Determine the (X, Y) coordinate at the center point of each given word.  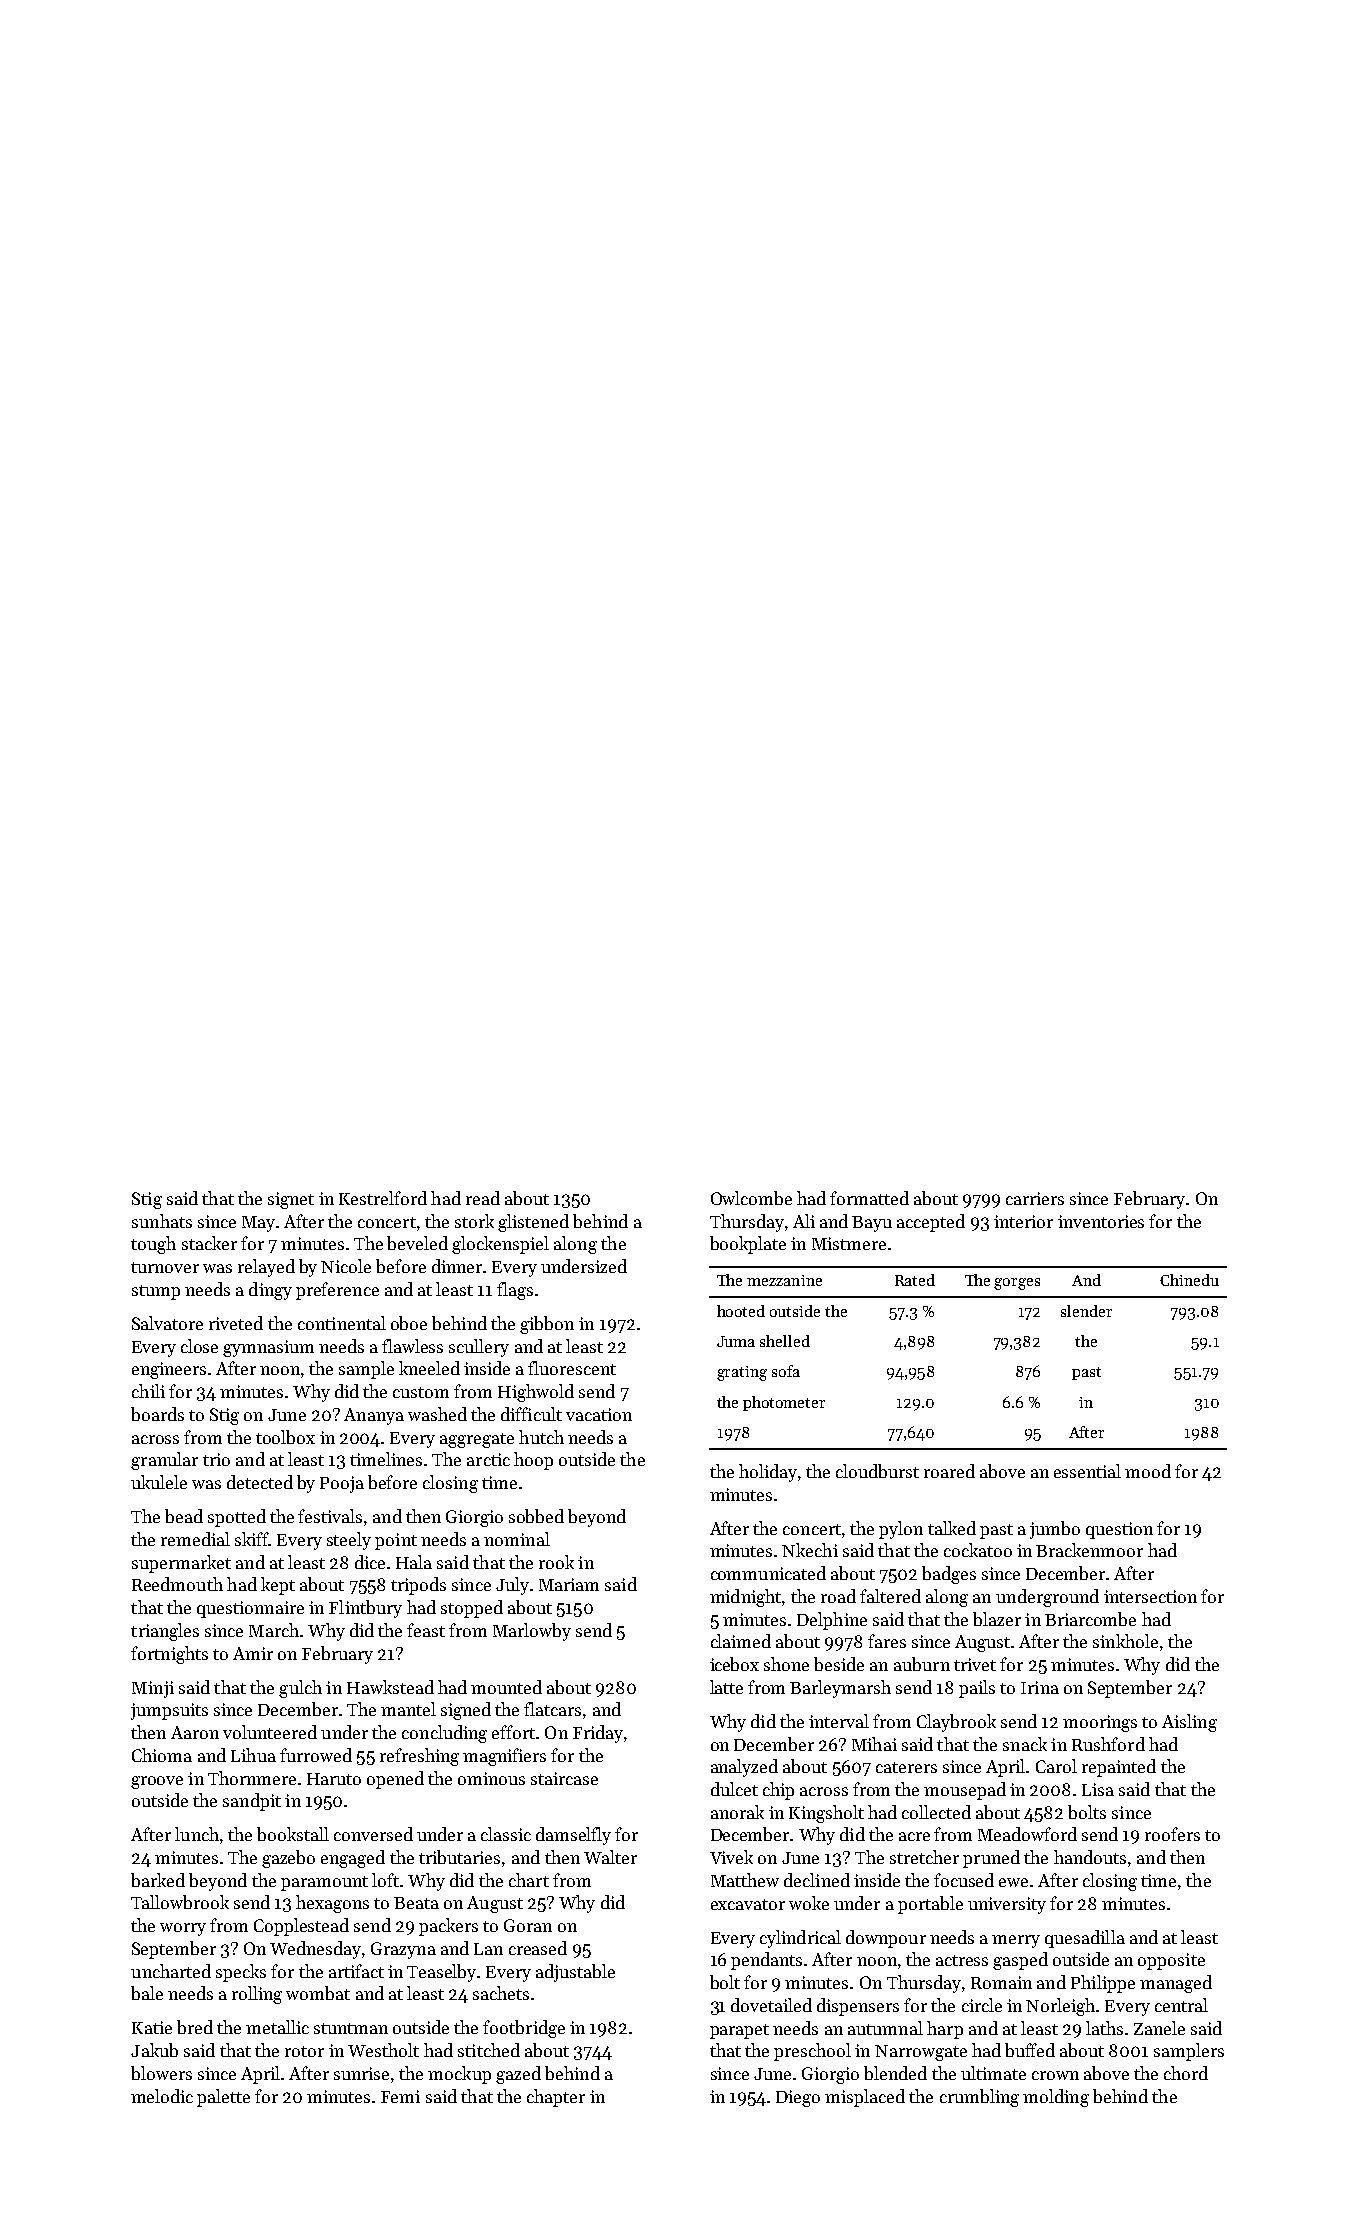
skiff (252, 1539)
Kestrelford (383, 1198)
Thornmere (252, 1778)
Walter (610, 1857)
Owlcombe (751, 1198)
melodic (162, 2096)
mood (1148, 1471)
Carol (1056, 1766)
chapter (556, 2098)
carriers (1035, 1198)
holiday (768, 1473)
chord (1186, 2073)
